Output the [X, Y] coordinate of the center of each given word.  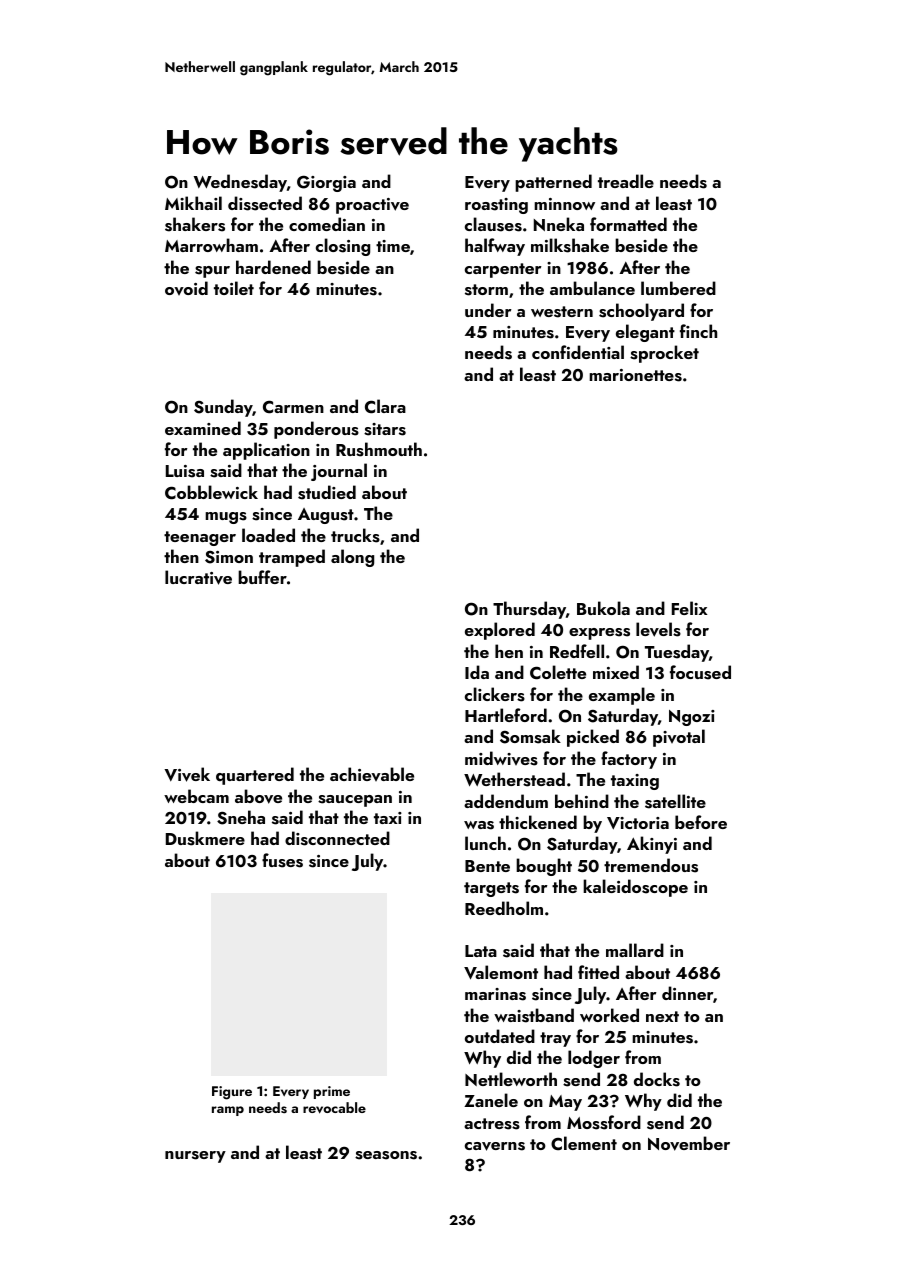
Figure [232, 1093]
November [689, 1143]
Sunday [223, 408]
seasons [386, 1155]
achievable [372, 774]
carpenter [503, 270]
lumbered [678, 288]
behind [582, 801]
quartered [255, 776]
